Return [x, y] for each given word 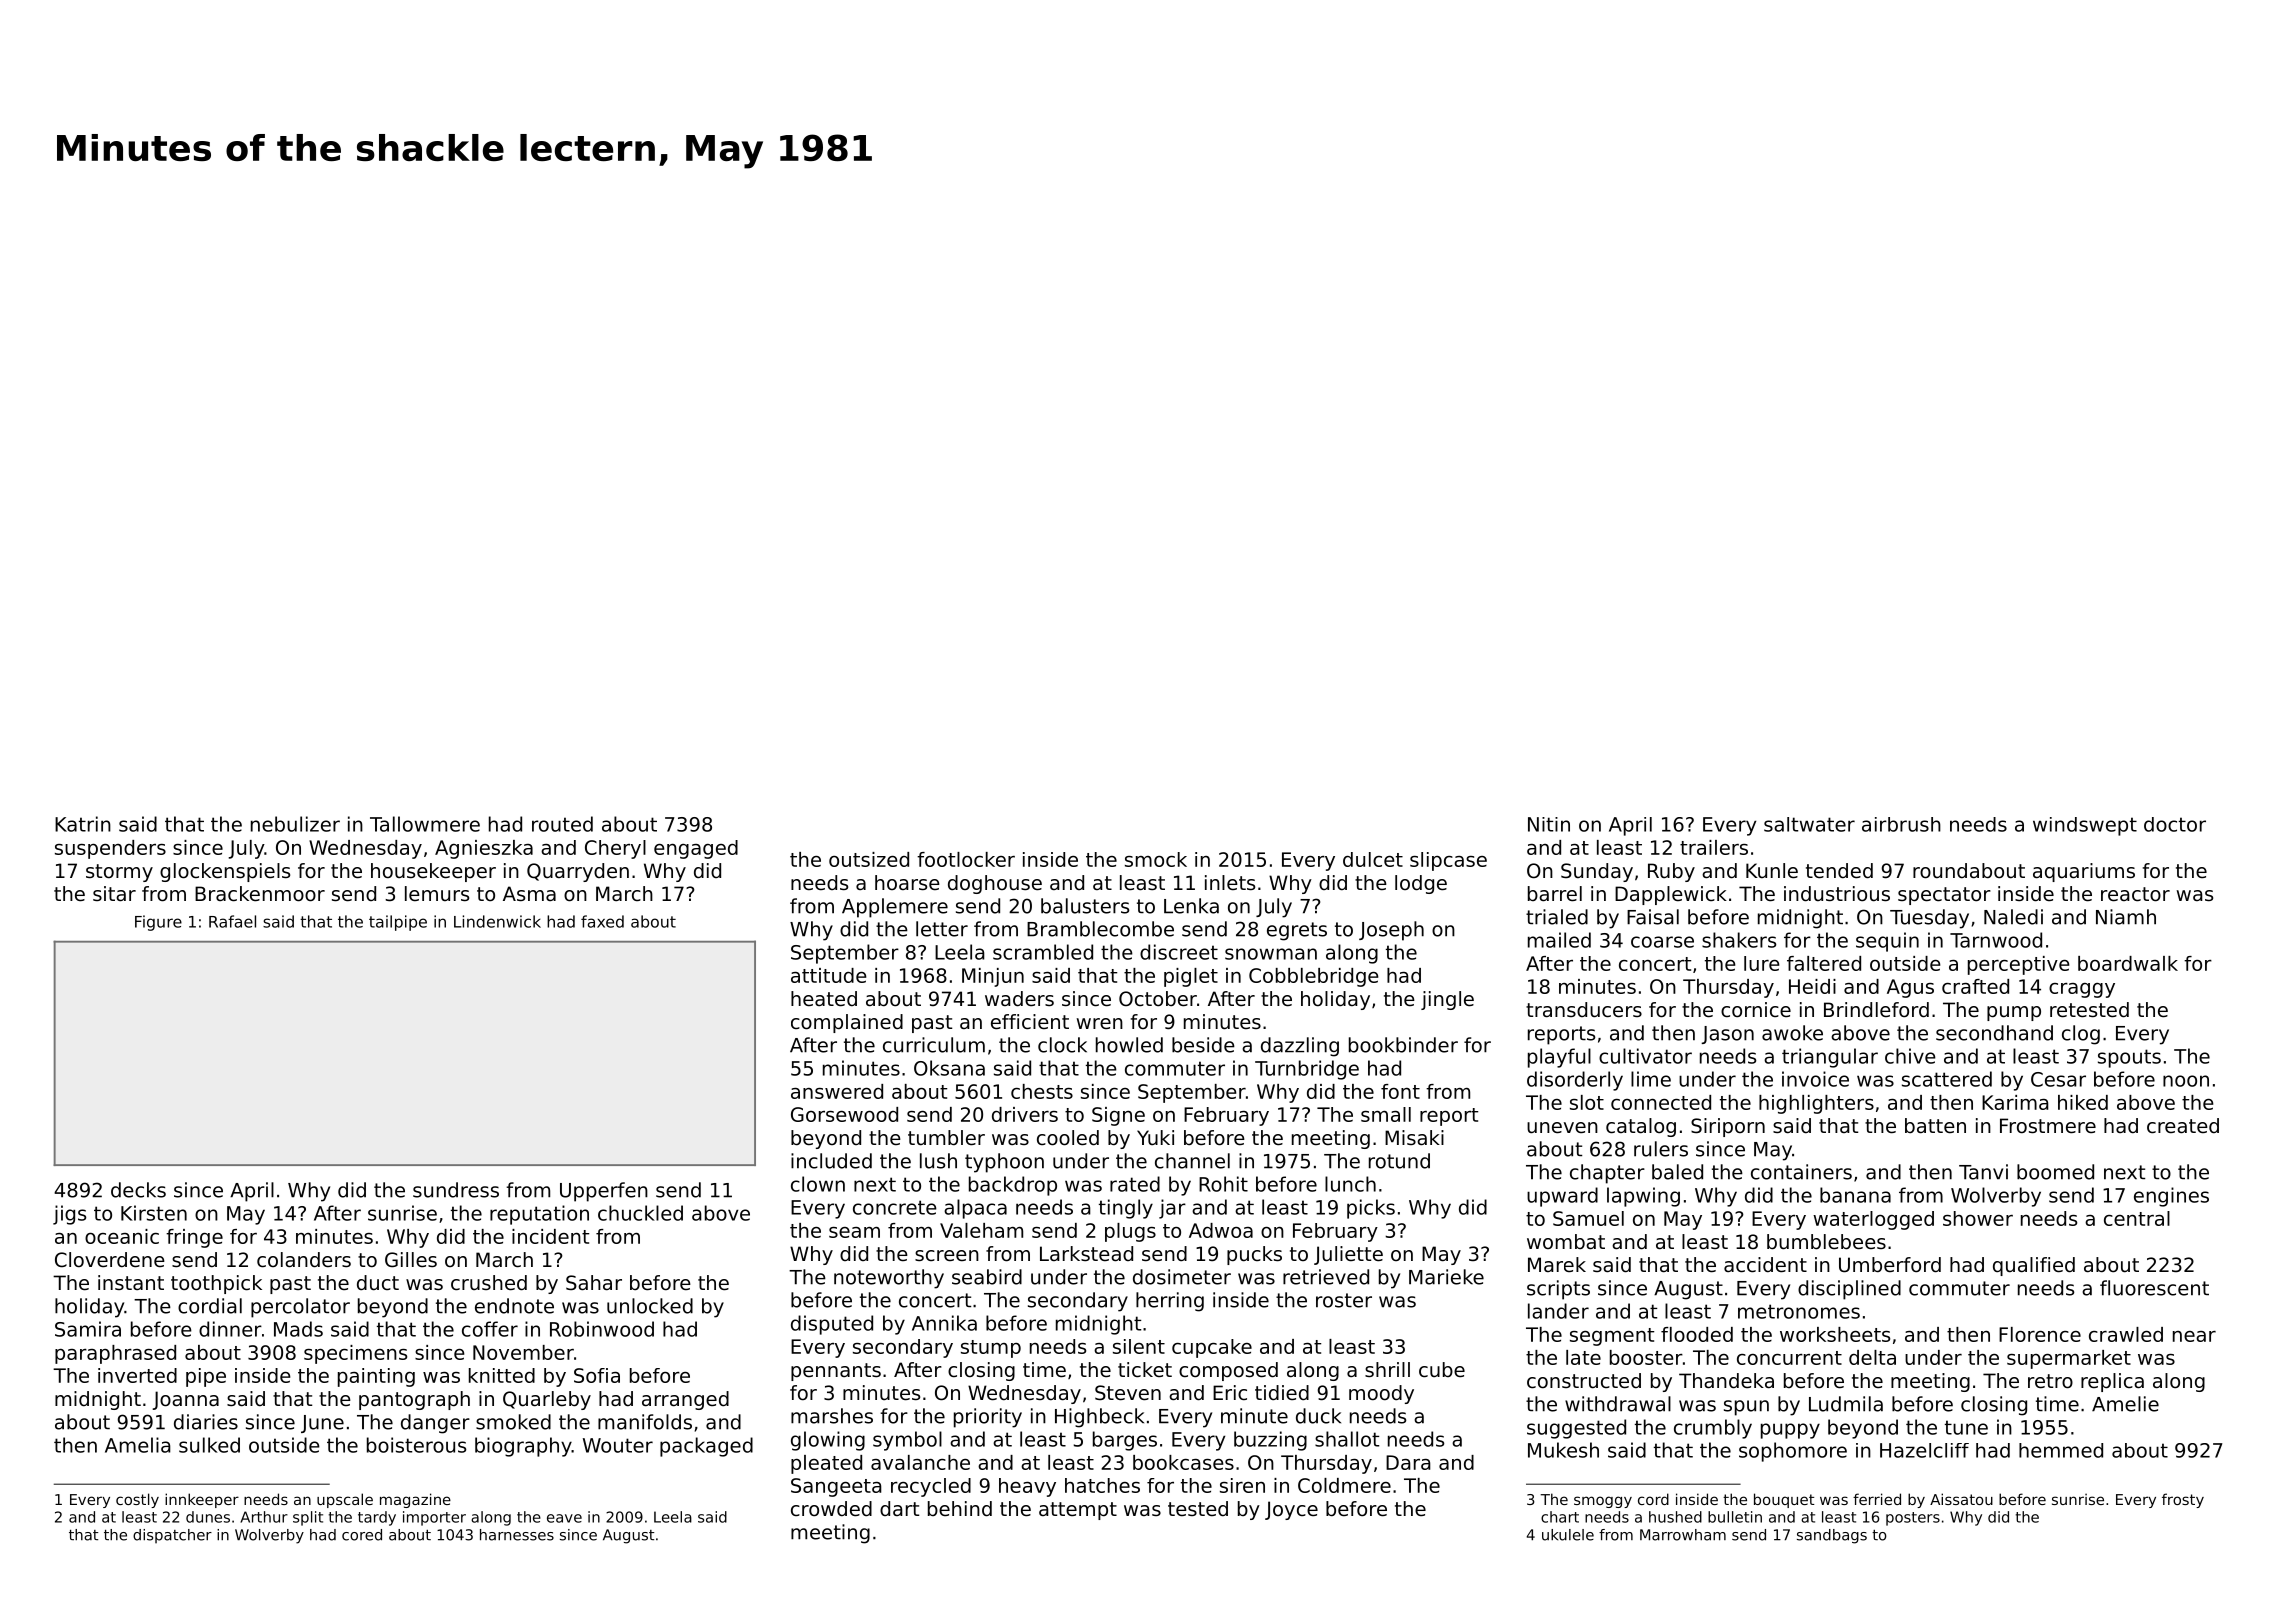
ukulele [1568, 1535]
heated [824, 999]
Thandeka [1726, 1381]
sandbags [1832, 1536]
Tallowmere [425, 824]
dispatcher [172, 1536]
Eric [1230, 1392]
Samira [88, 1329]
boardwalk [2128, 963]
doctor [2175, 824]
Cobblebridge [1313, 977]
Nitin [1549, 824]
